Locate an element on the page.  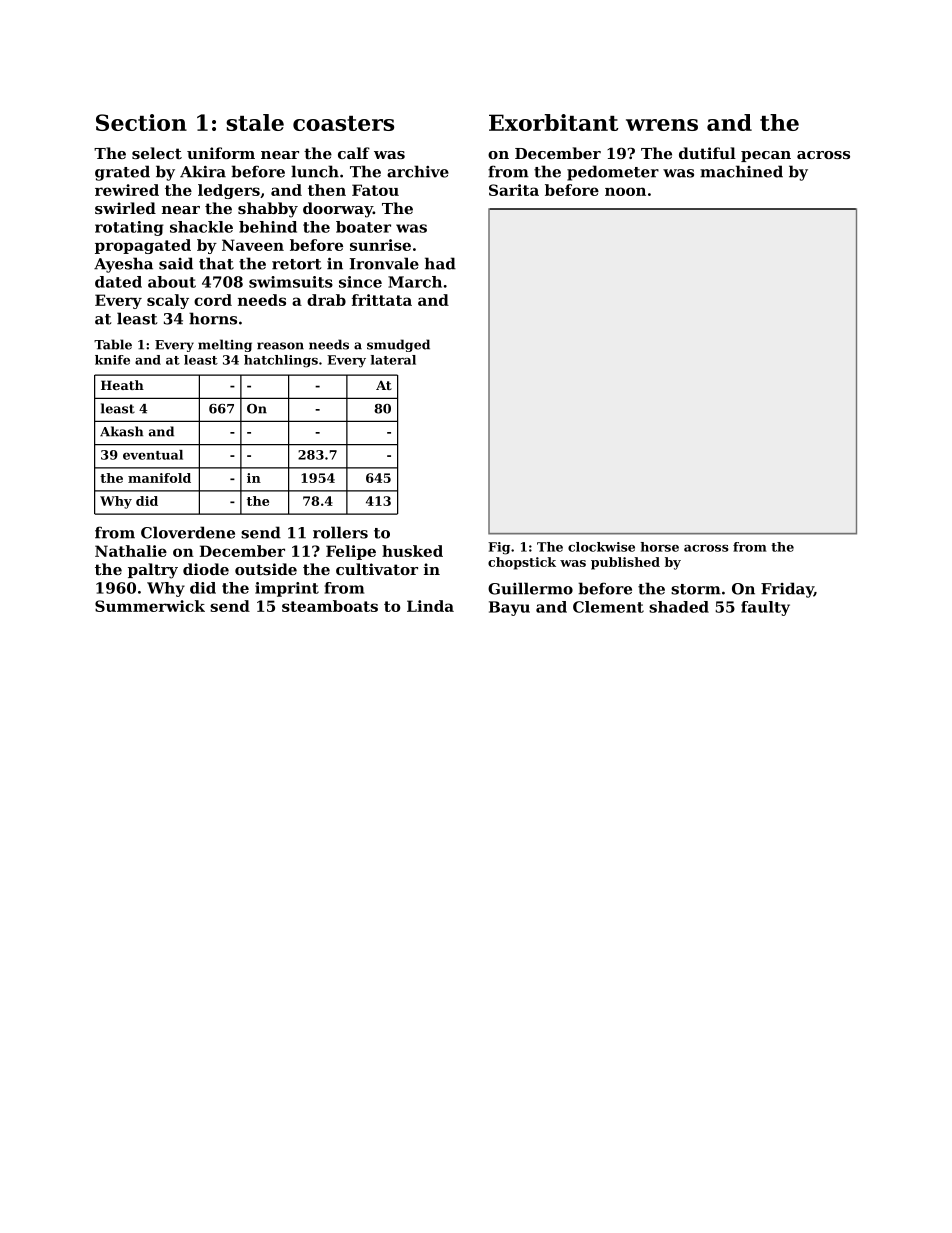
coasters is located at coordinates (343, 123).
